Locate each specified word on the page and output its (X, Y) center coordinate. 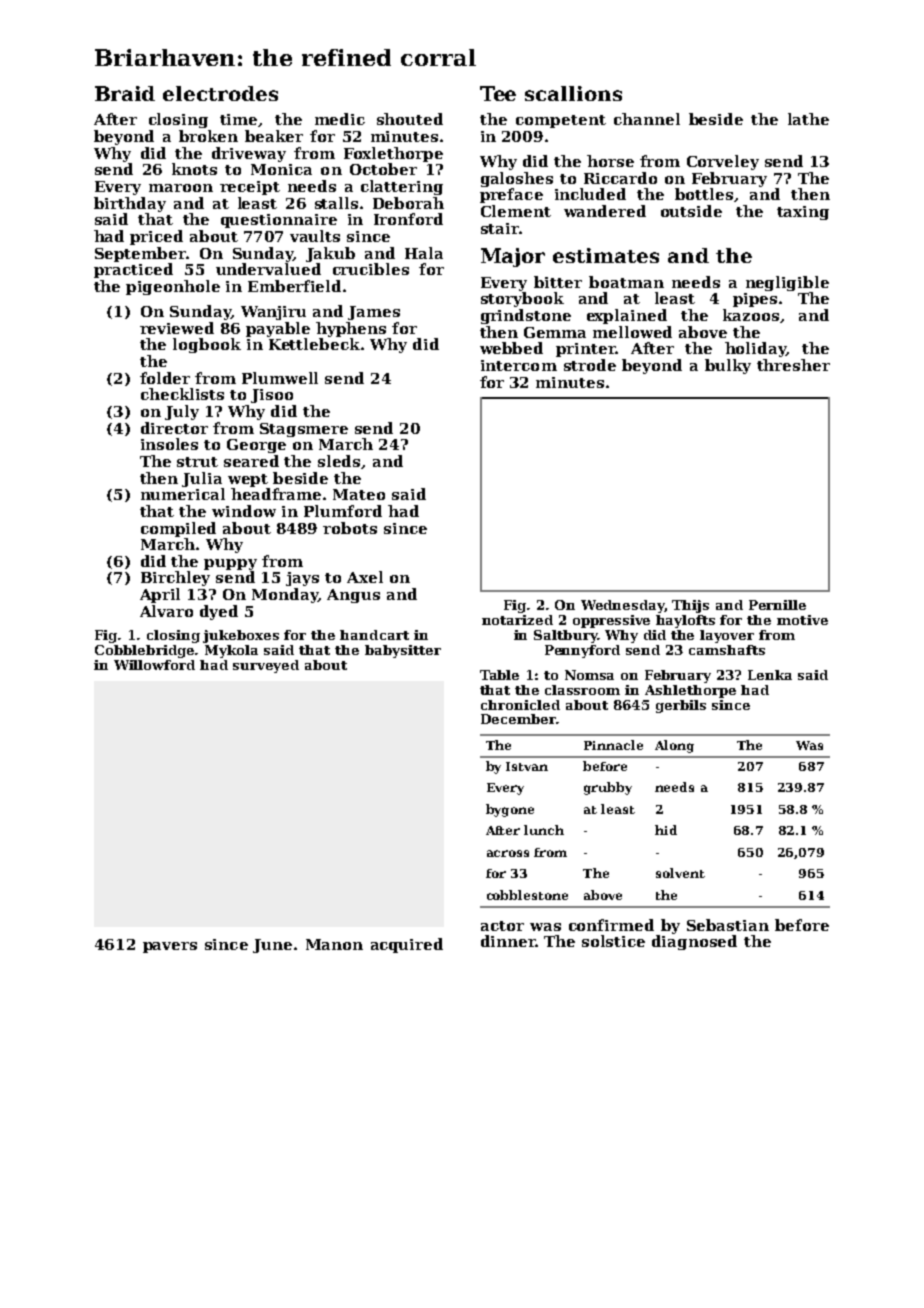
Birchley (175, 578)
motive (802, 620)
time (238, 119)
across (508, 853)
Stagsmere (304, 430)
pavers (170, 947)
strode (590, 365)
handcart (374, 635)
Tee (498, 93)
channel (647, 119)
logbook (207, 345)
